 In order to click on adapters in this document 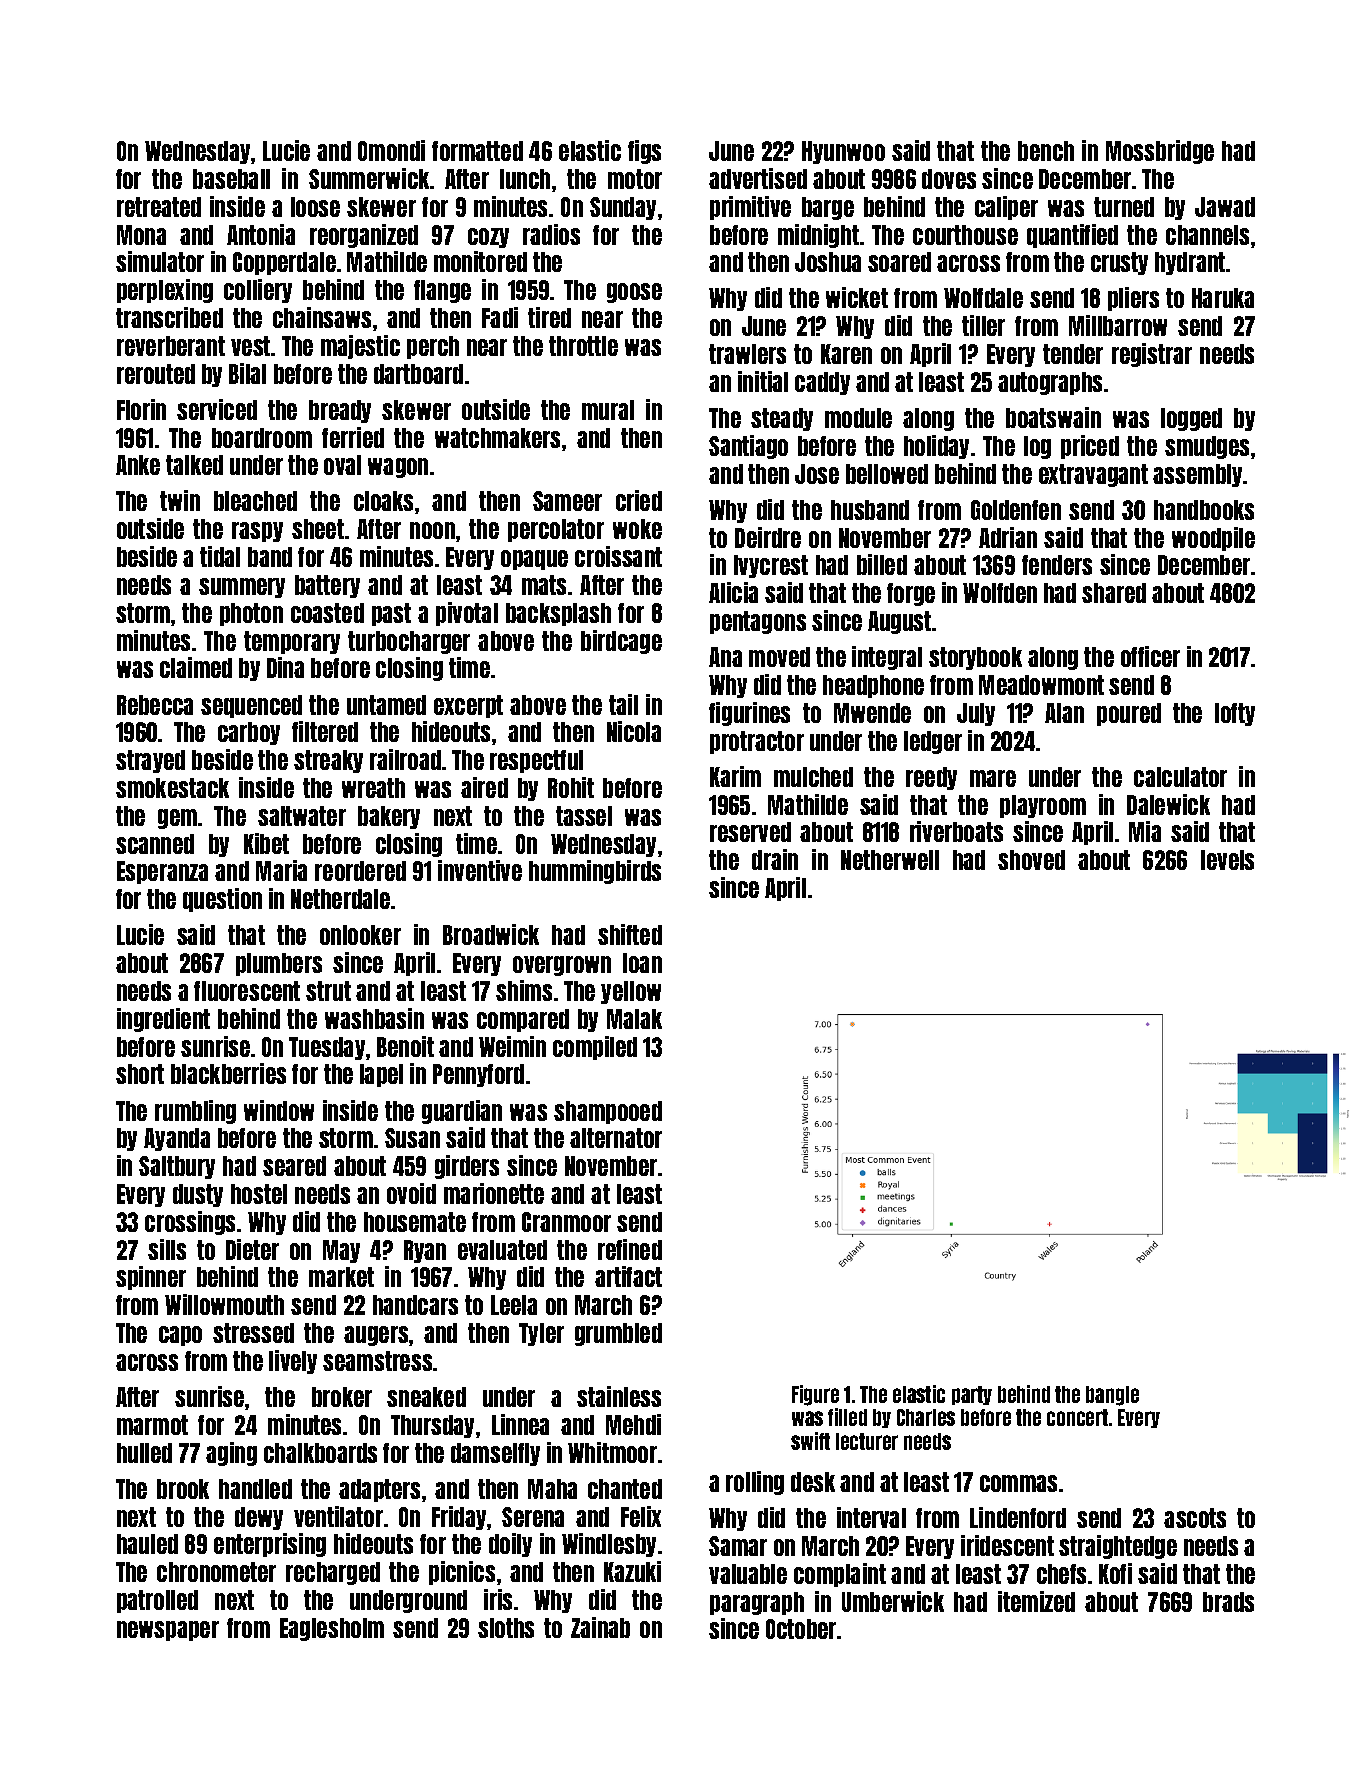, I will do `click(379, 1490)`.
